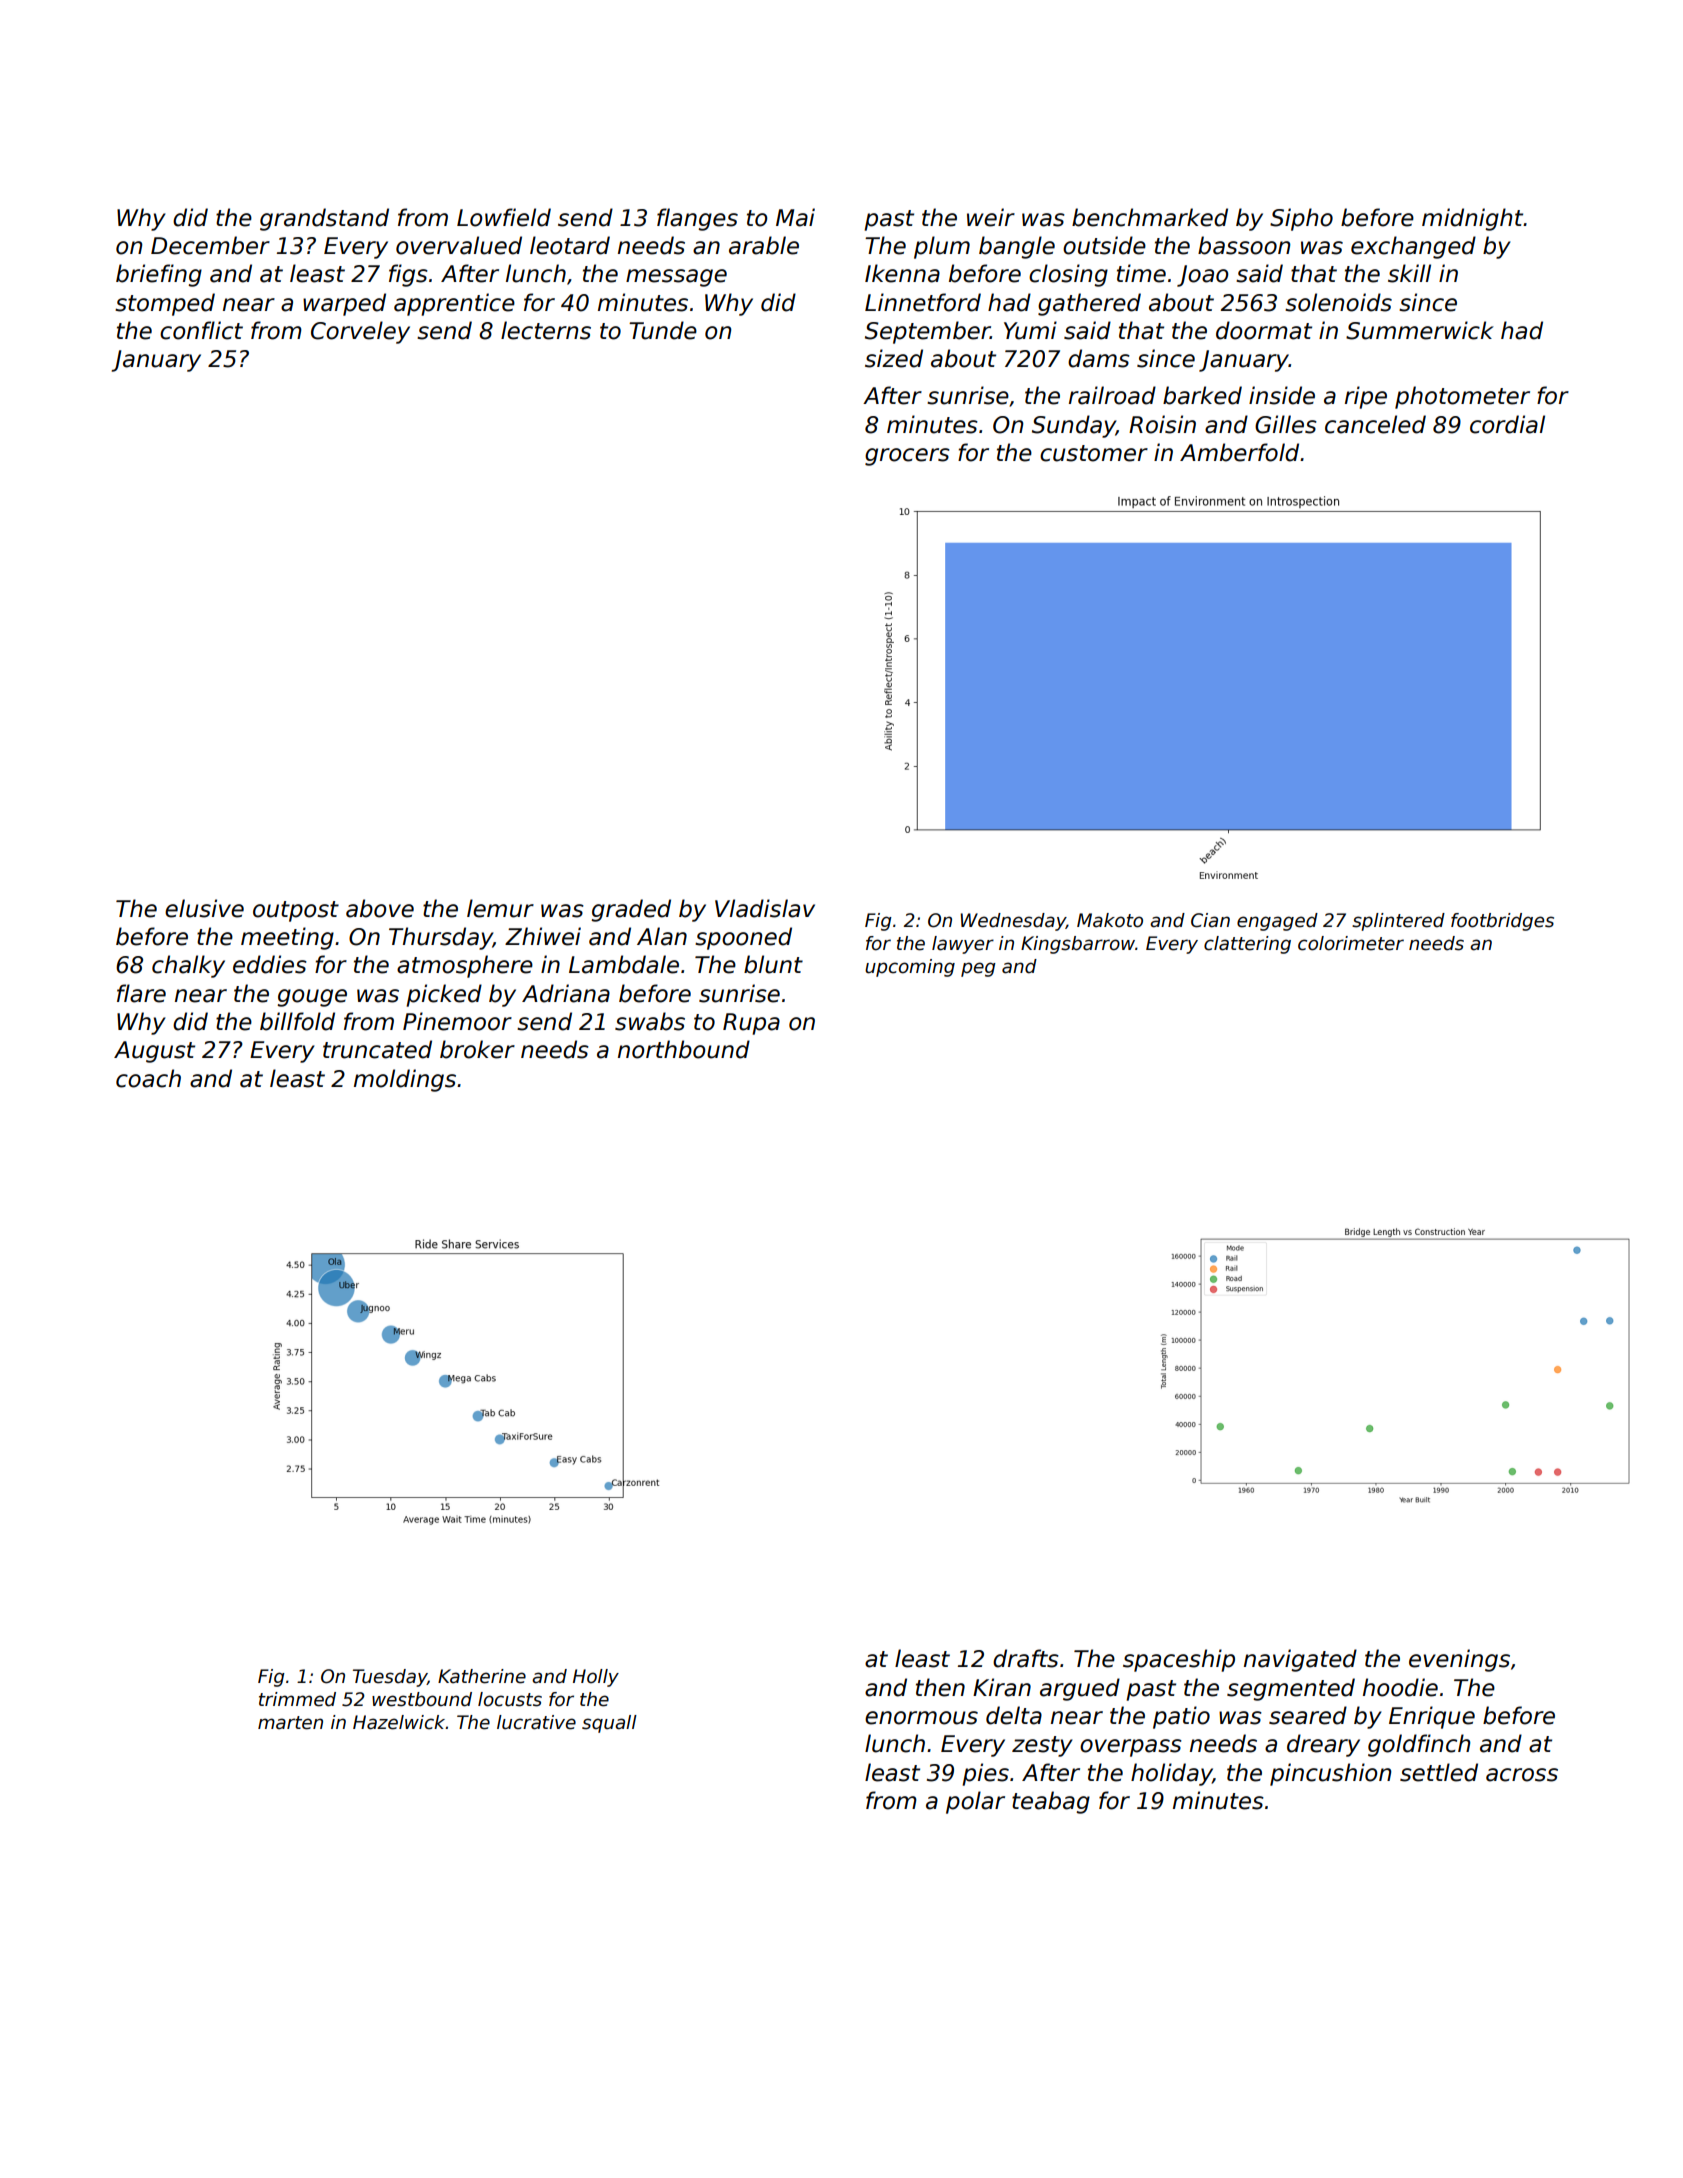 This page has height=2178, width=1683. I want to click on Lowfield, so click(504, 217).
